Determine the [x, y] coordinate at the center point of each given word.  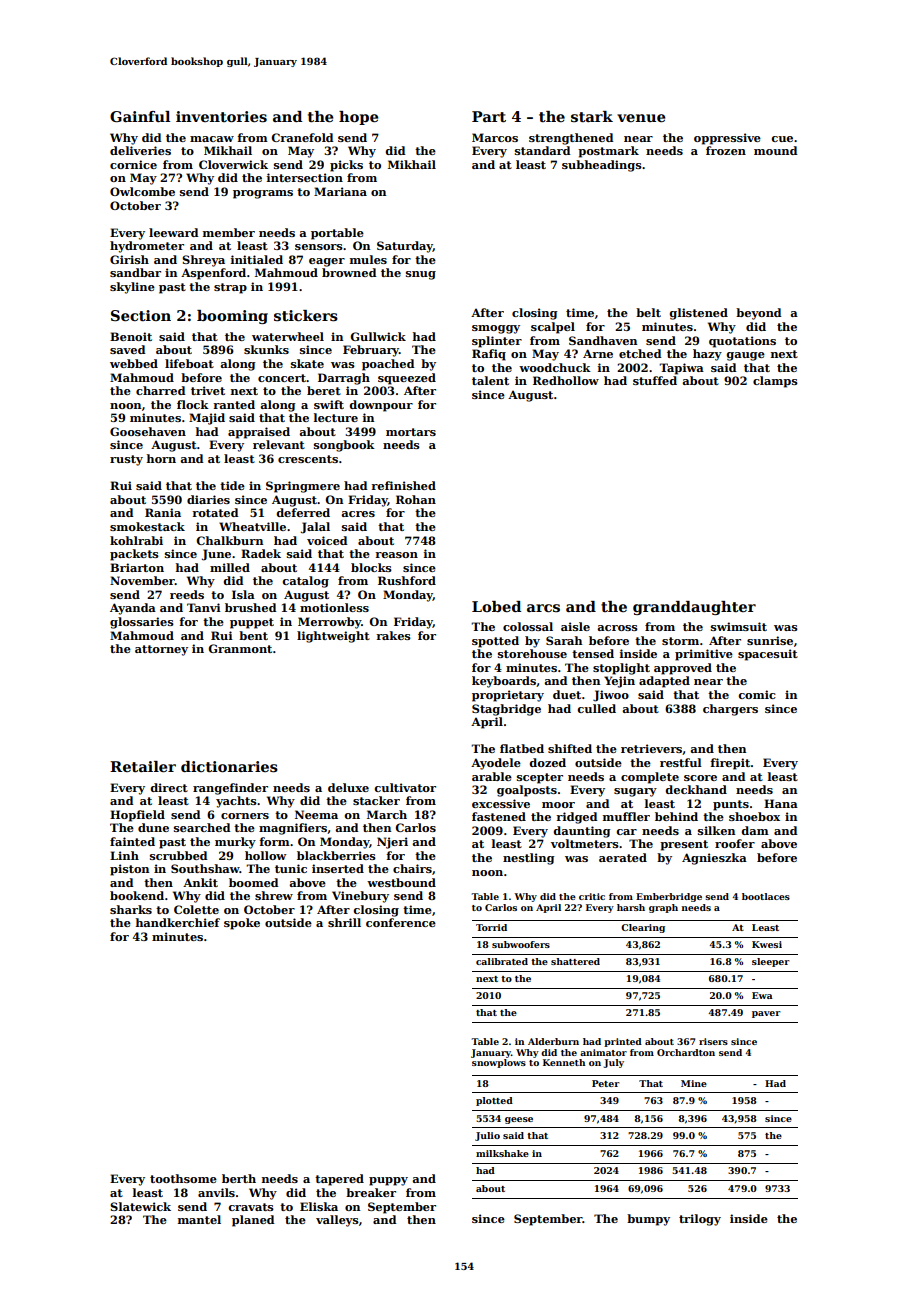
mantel [199, 1219]
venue [641, 118]
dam [755, 830]
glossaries [142, 623]
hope [358, 118]
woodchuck [555, 367]
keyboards [504, 682]
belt [648, 312]
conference [401, 922]
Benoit [131, 336]
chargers [730, 710]
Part [489, 116]
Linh [124, 855]
